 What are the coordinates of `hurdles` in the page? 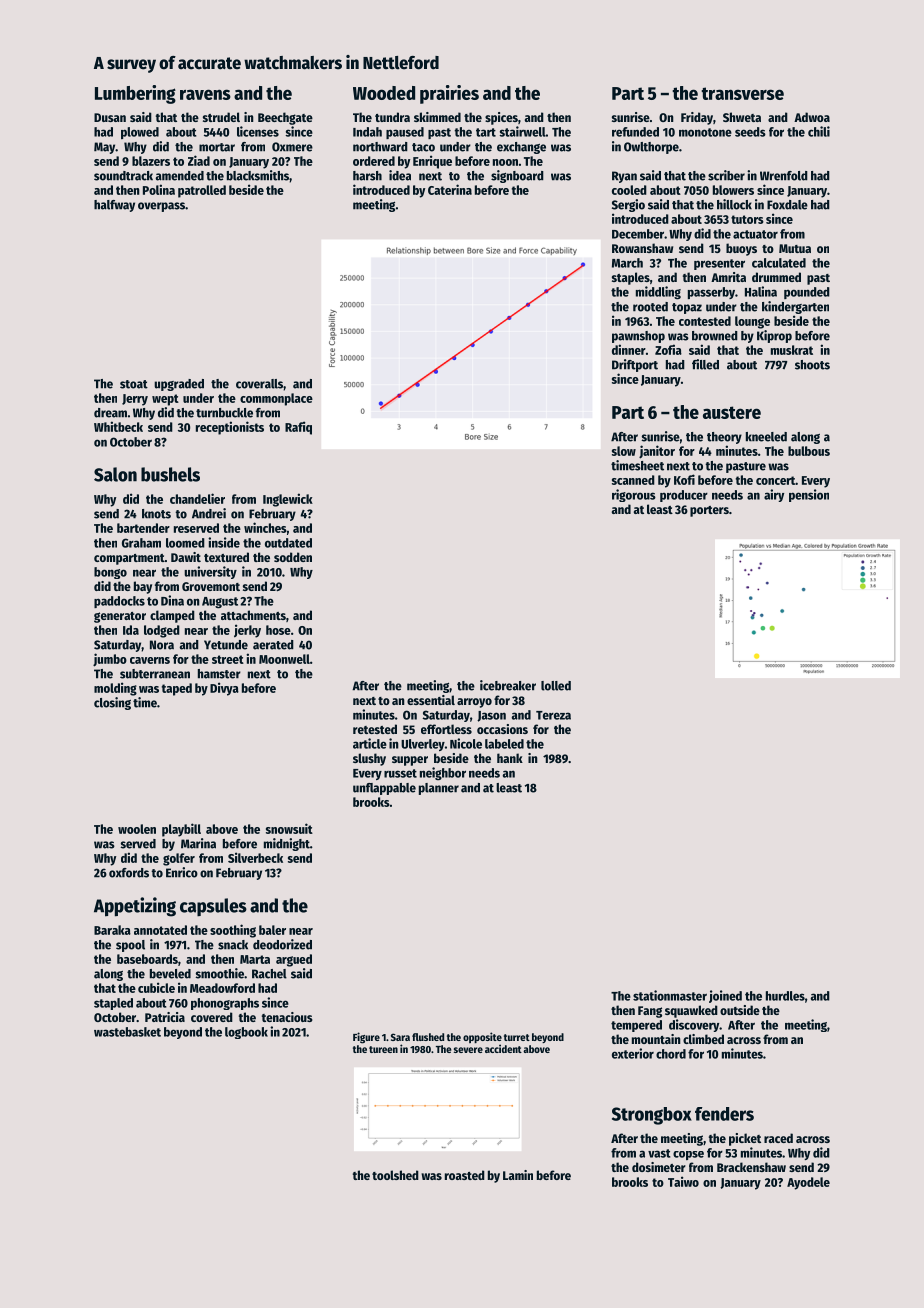 It's located at (785, 996).
